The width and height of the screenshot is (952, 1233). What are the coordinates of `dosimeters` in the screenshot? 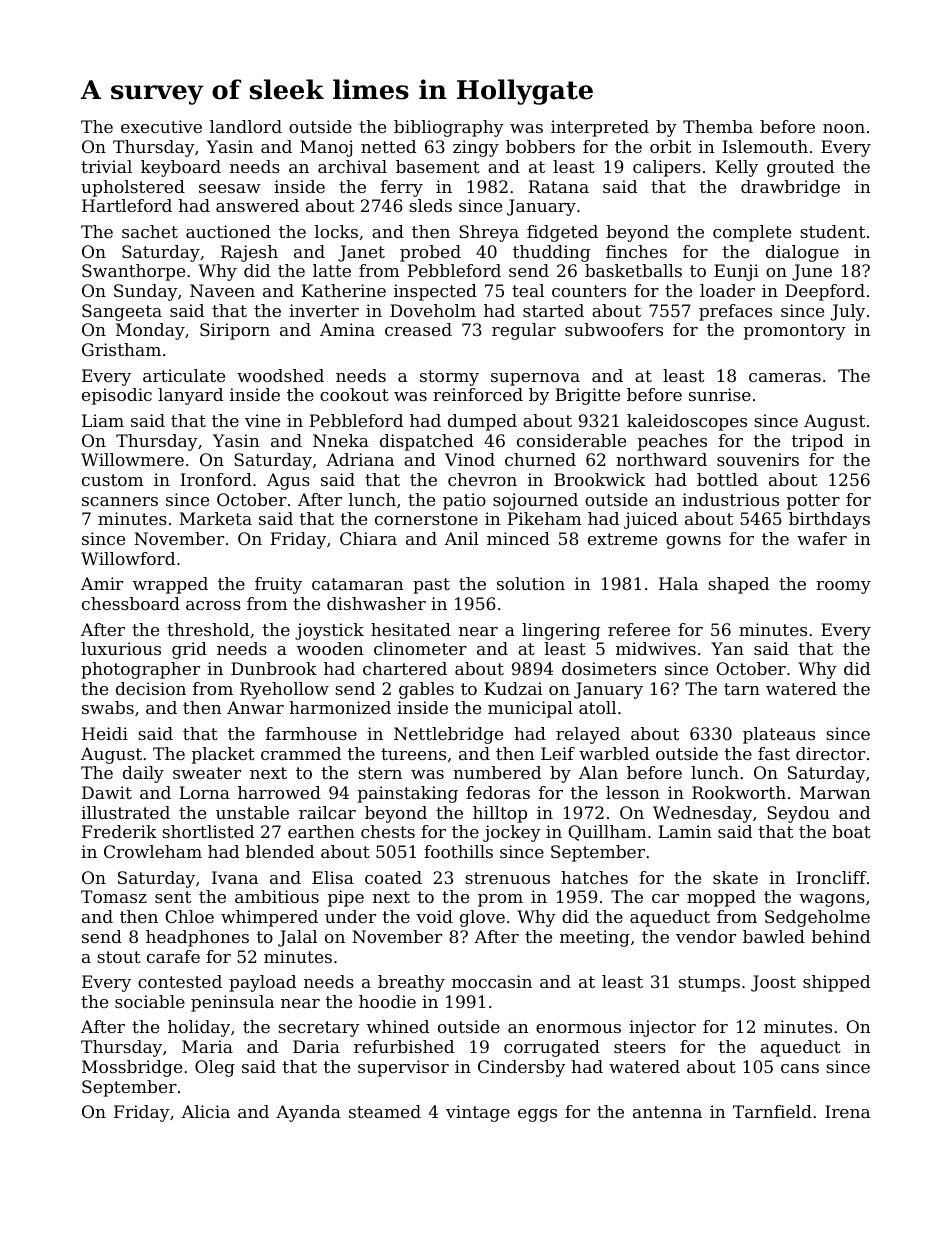 It's located at (609, 668).
